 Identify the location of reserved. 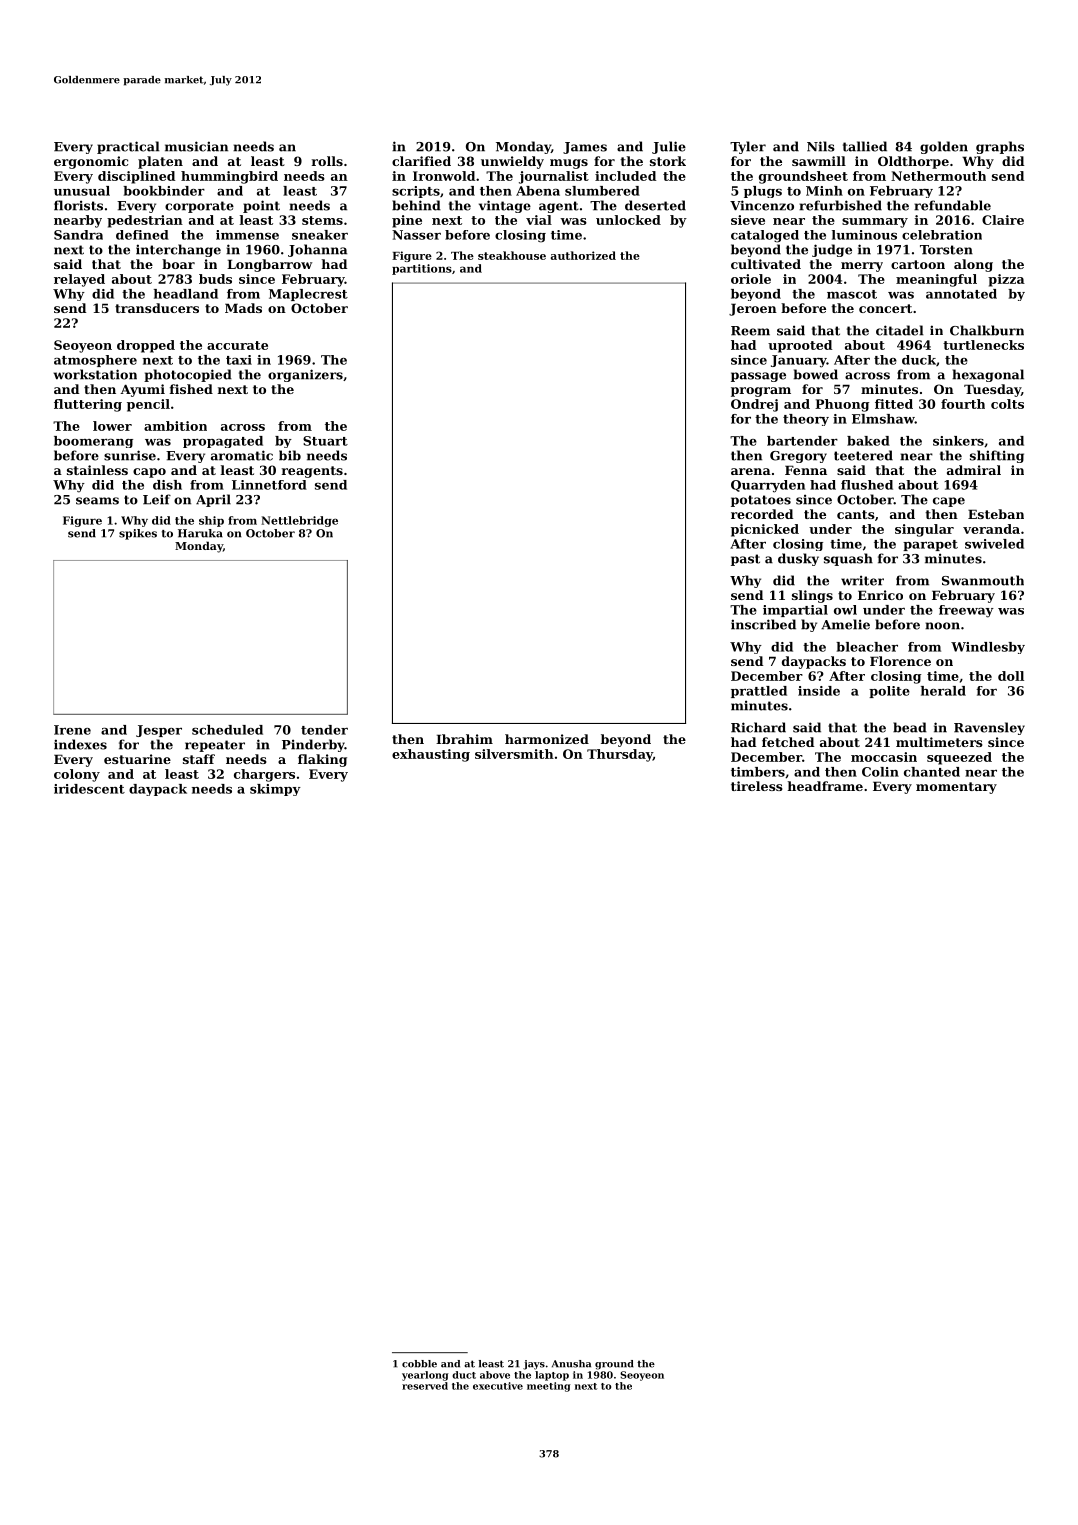
(425, 1386).
